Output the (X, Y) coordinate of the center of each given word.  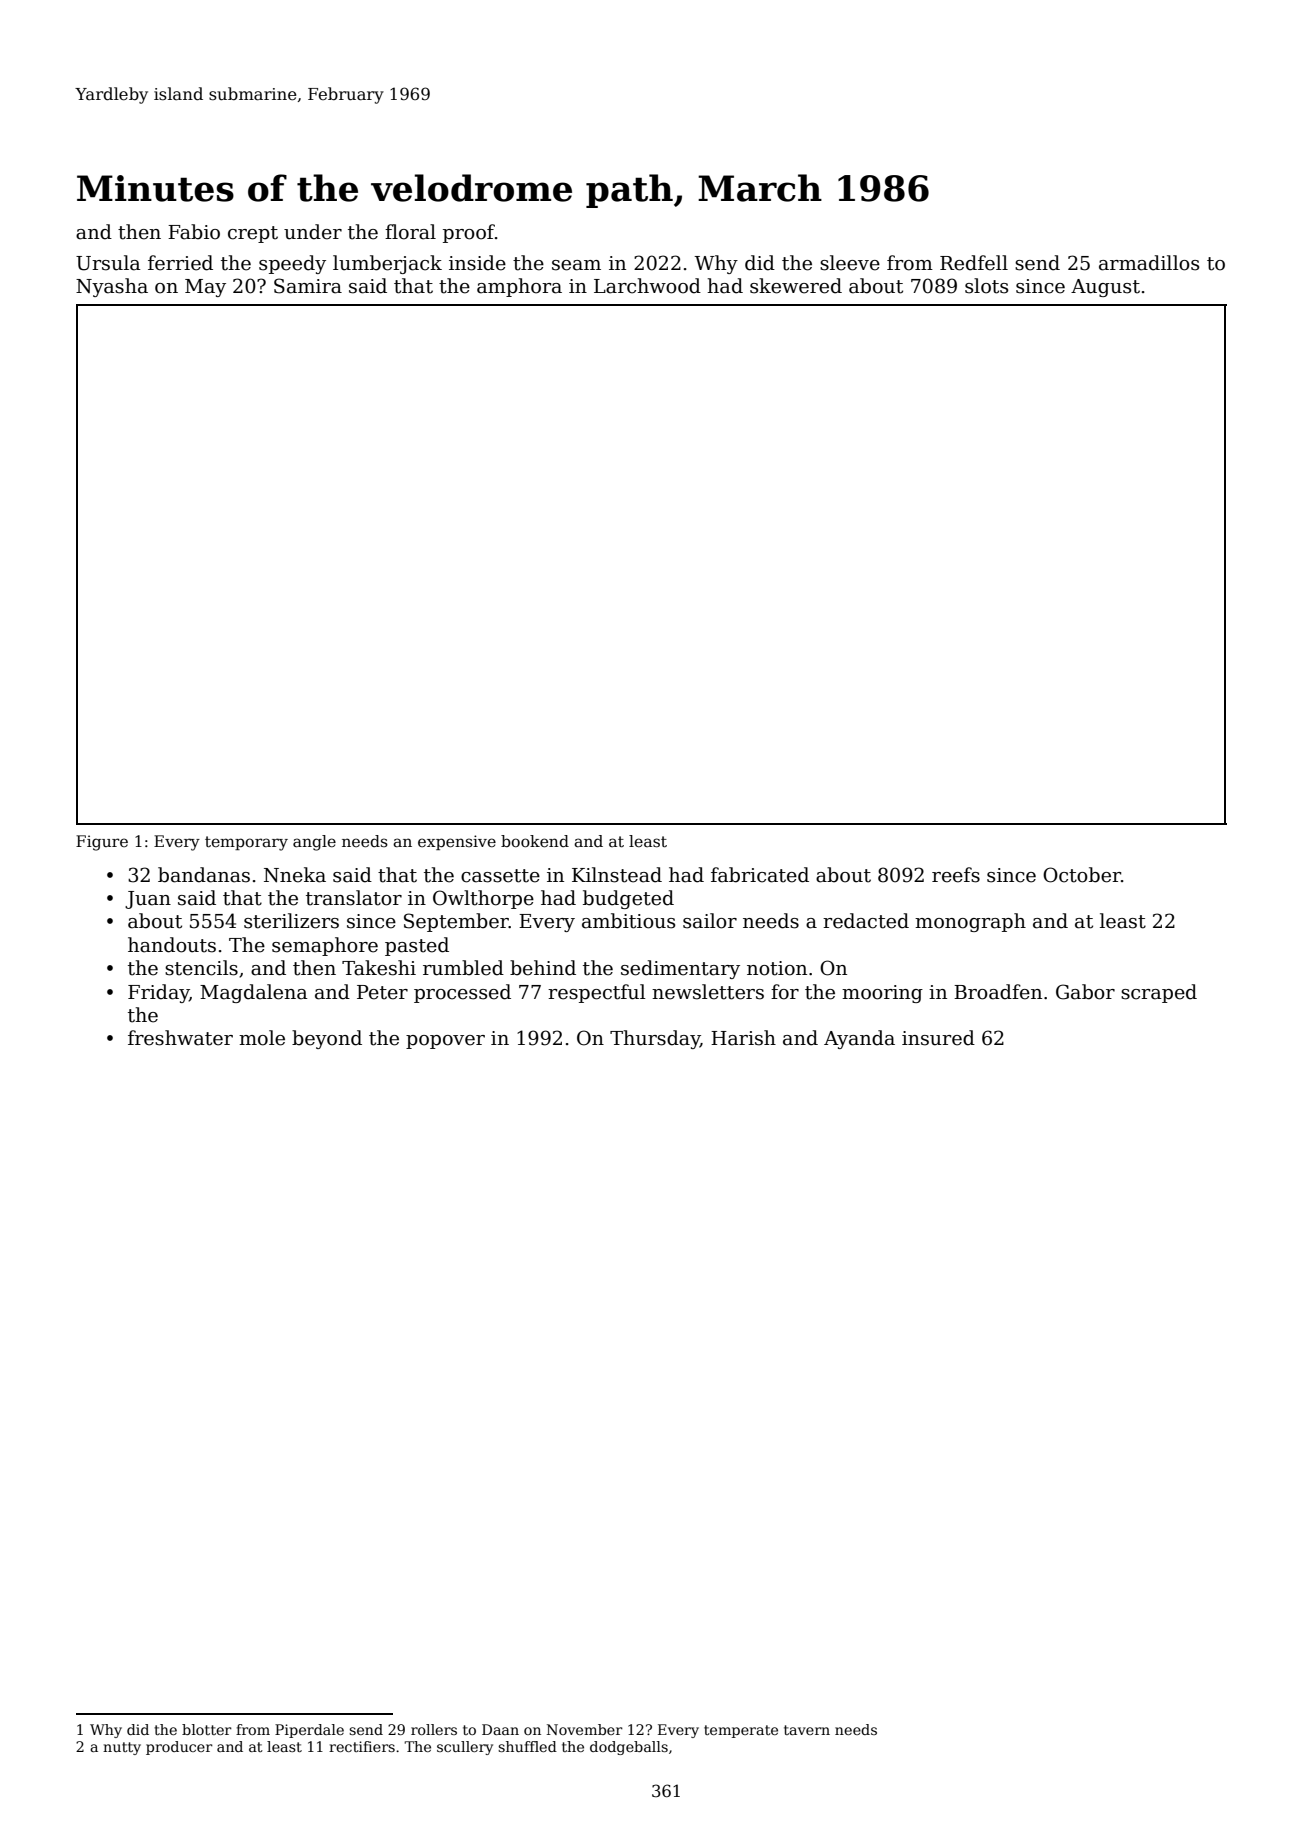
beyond (327, 1039)
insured (938, 1038)
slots (986, 286)
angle (314, 843)
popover (445, 1042)
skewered (796, 286)
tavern (807, 1730)
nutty (122, 1748)
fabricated (760, 875)
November (585, 1729)
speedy (292, 264)
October (1082, 875)
